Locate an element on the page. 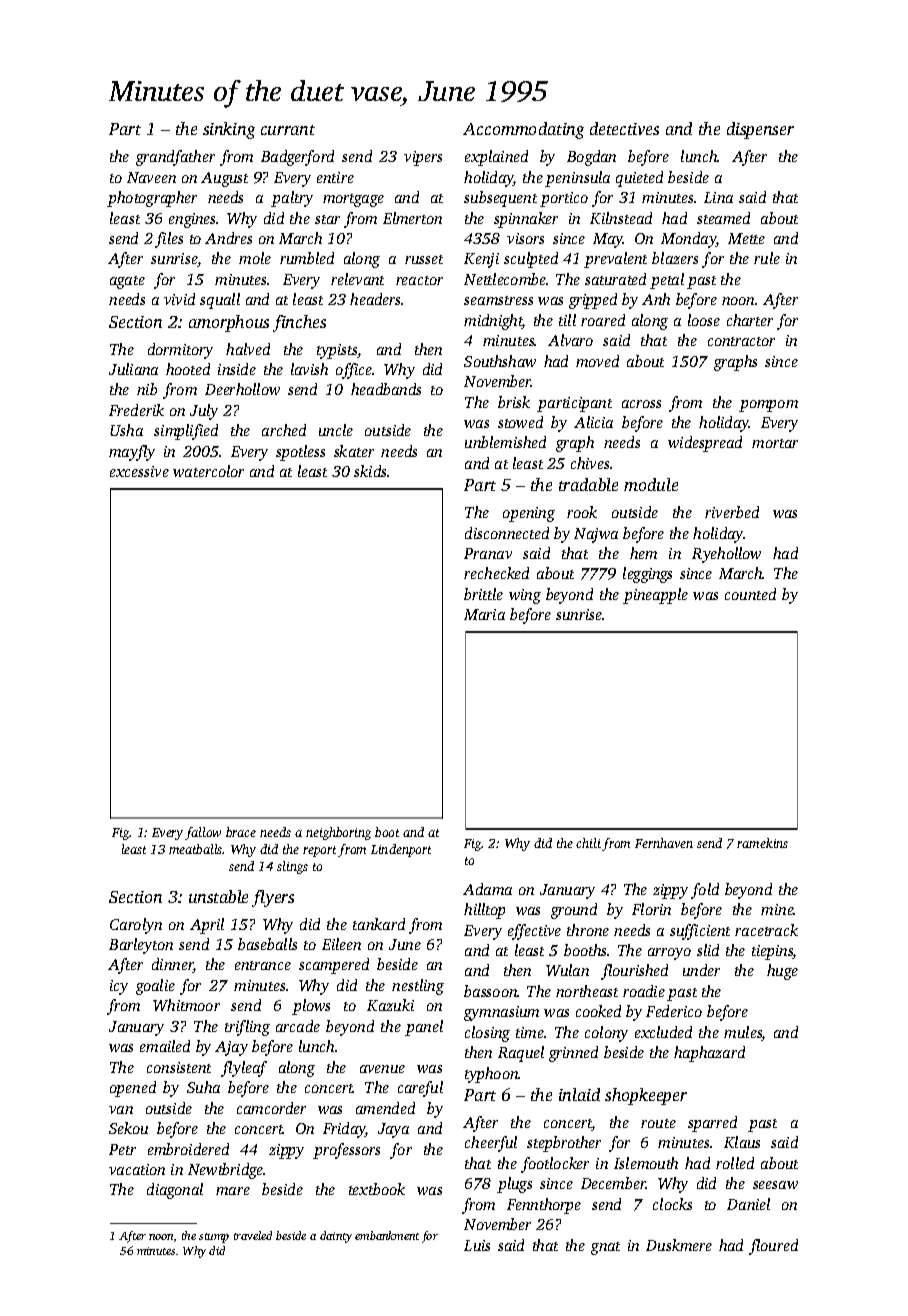 The image size is (908, 1316). traveled is located at coordinates (253, 1235).
